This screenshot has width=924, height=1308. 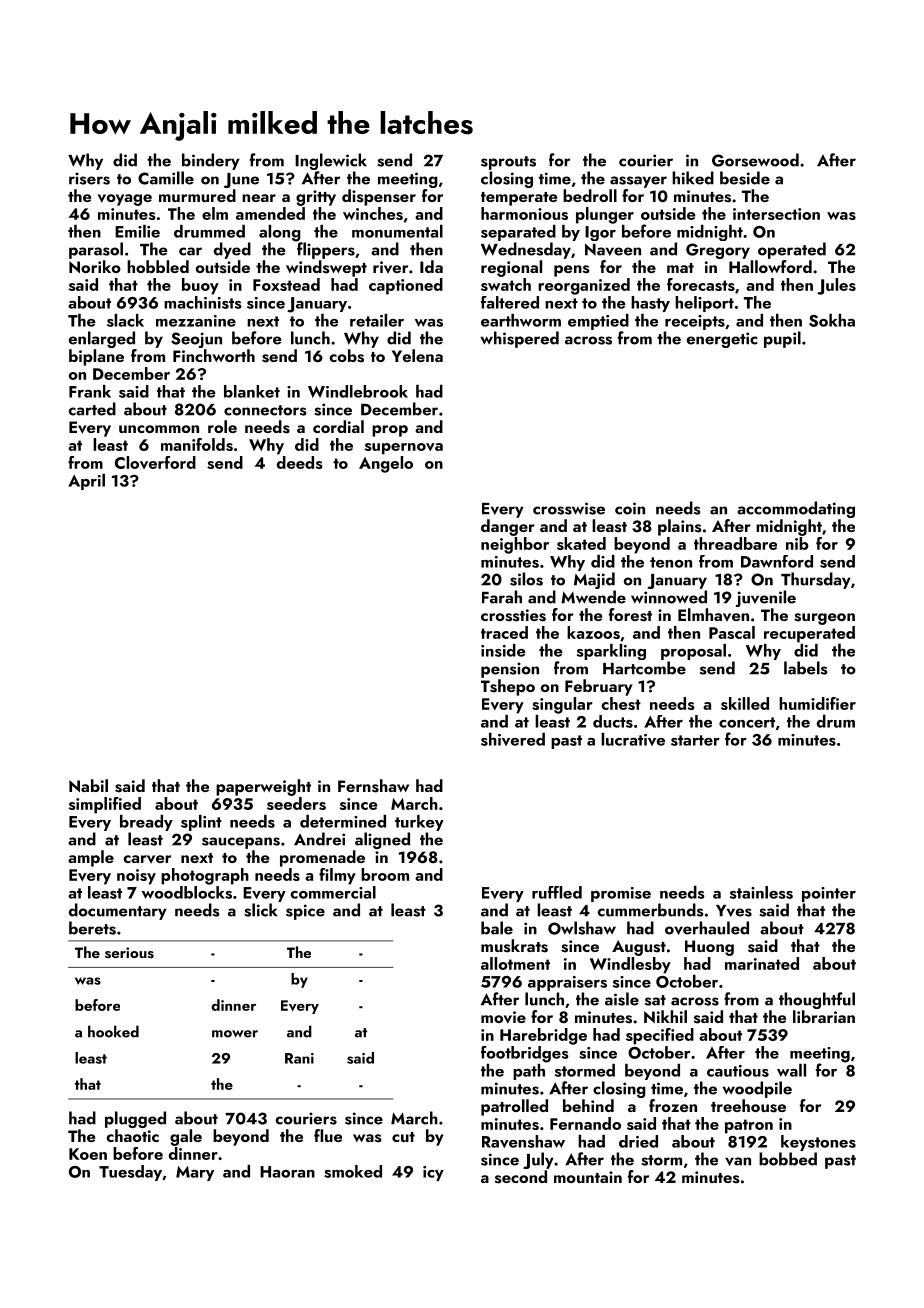 What do you see at coordinates (755, 160) in the screenshot?
I see `Gorsewood` at bounding box center [755, 160].
